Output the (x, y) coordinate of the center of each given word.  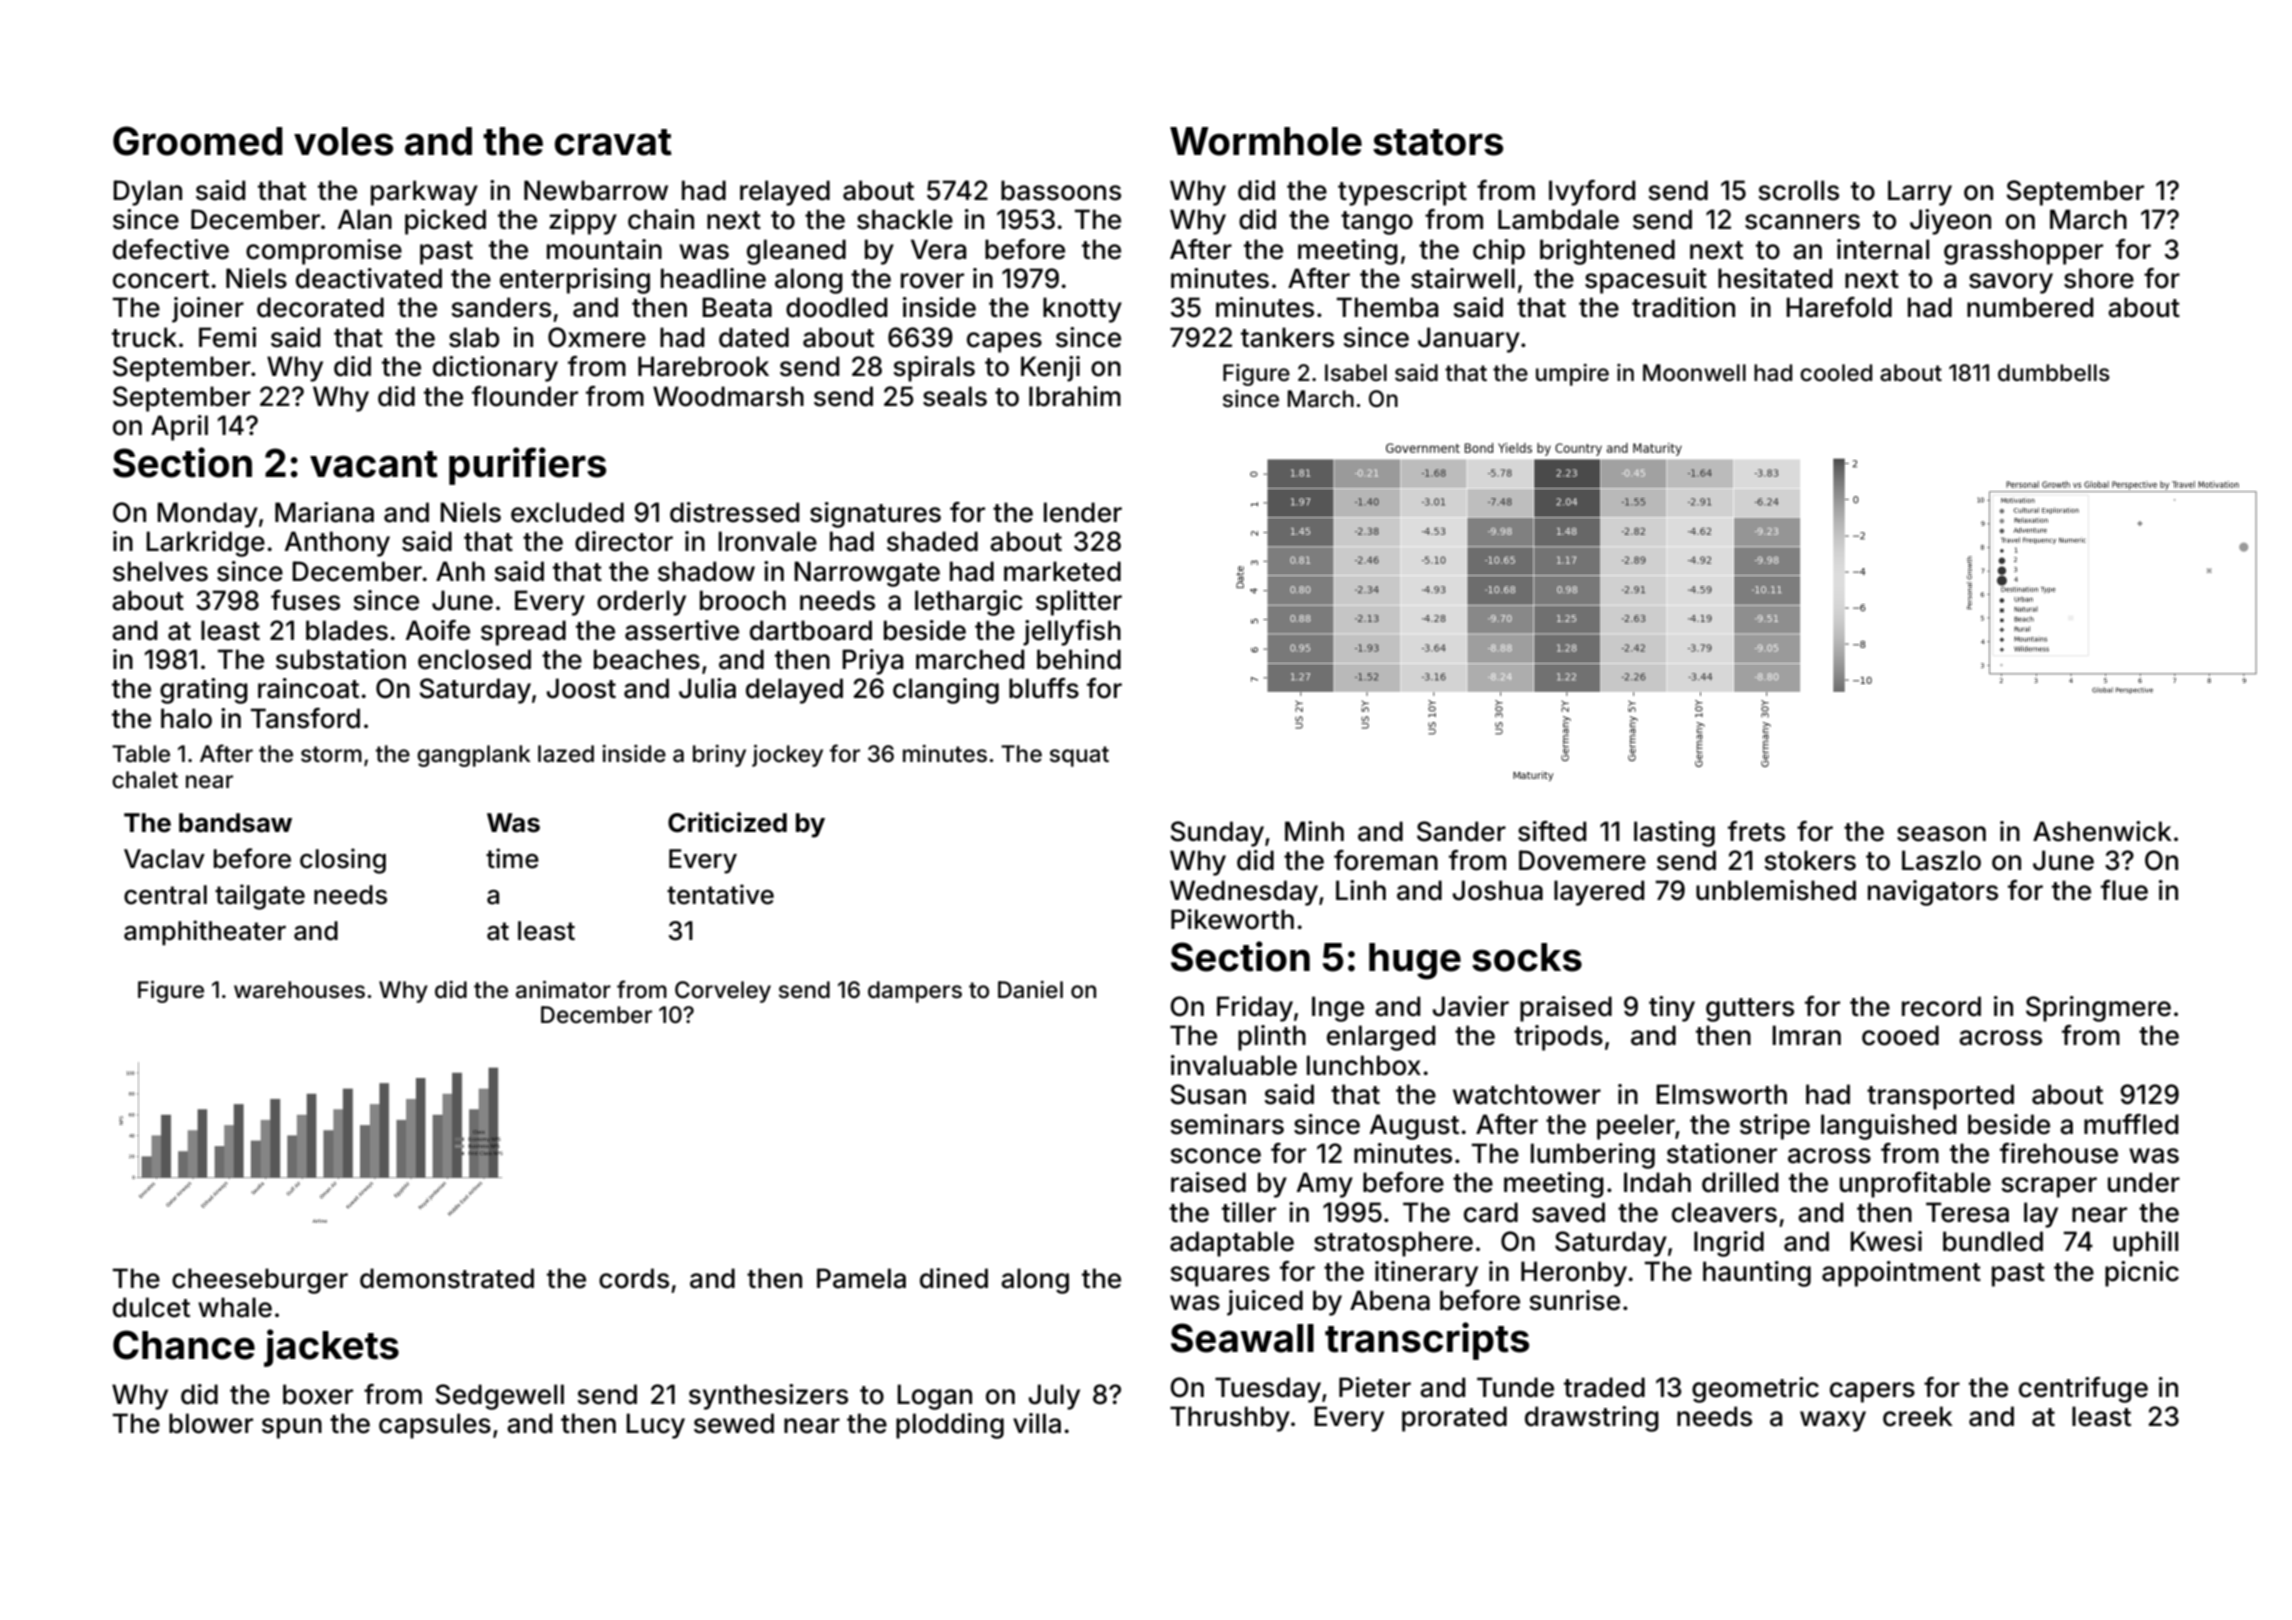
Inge (1338, 1009)
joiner (208, 310)
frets (1756, 831)
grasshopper (2023, 252)
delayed (794, 691)
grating (204, 691)
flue (2124, 890)
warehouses (299, 990)
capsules (435, 1426)
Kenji (1050, 369)
